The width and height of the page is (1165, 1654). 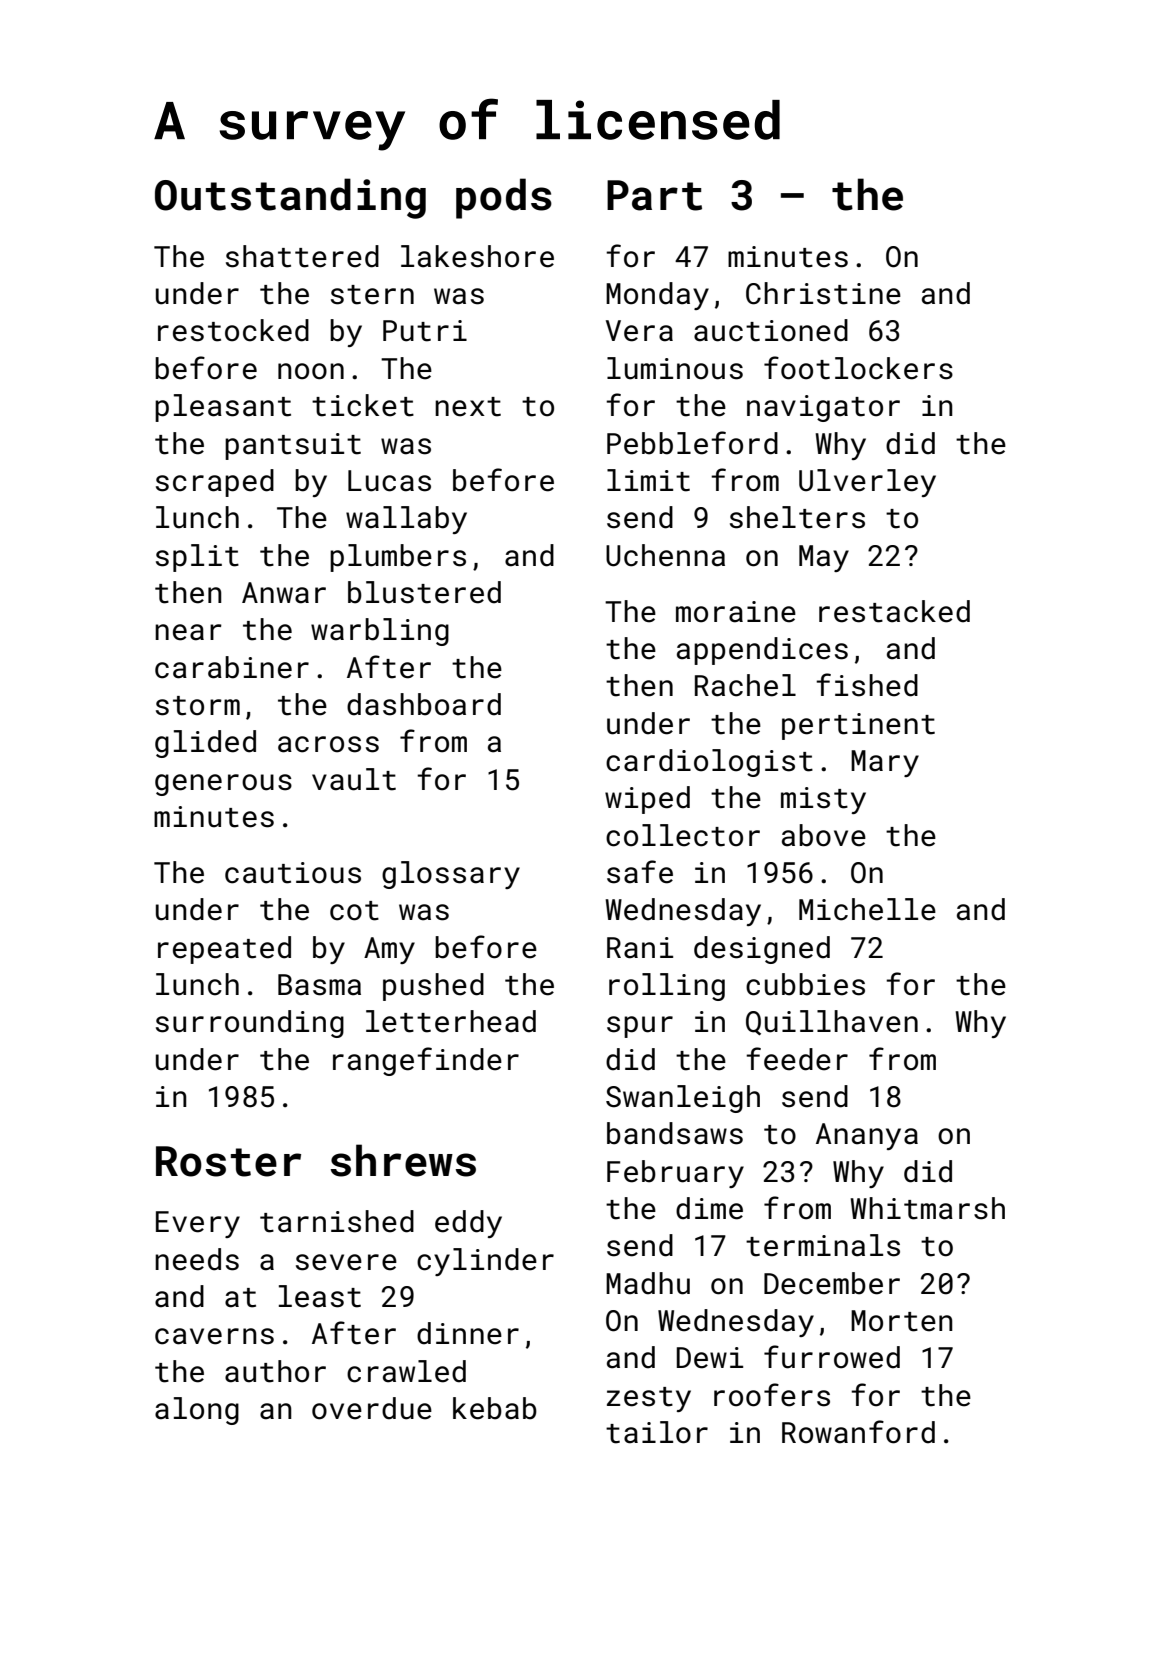 What do you see at coordinates (275, 1371) in the page?
I see `author` at bounding box center [275, 1371].
